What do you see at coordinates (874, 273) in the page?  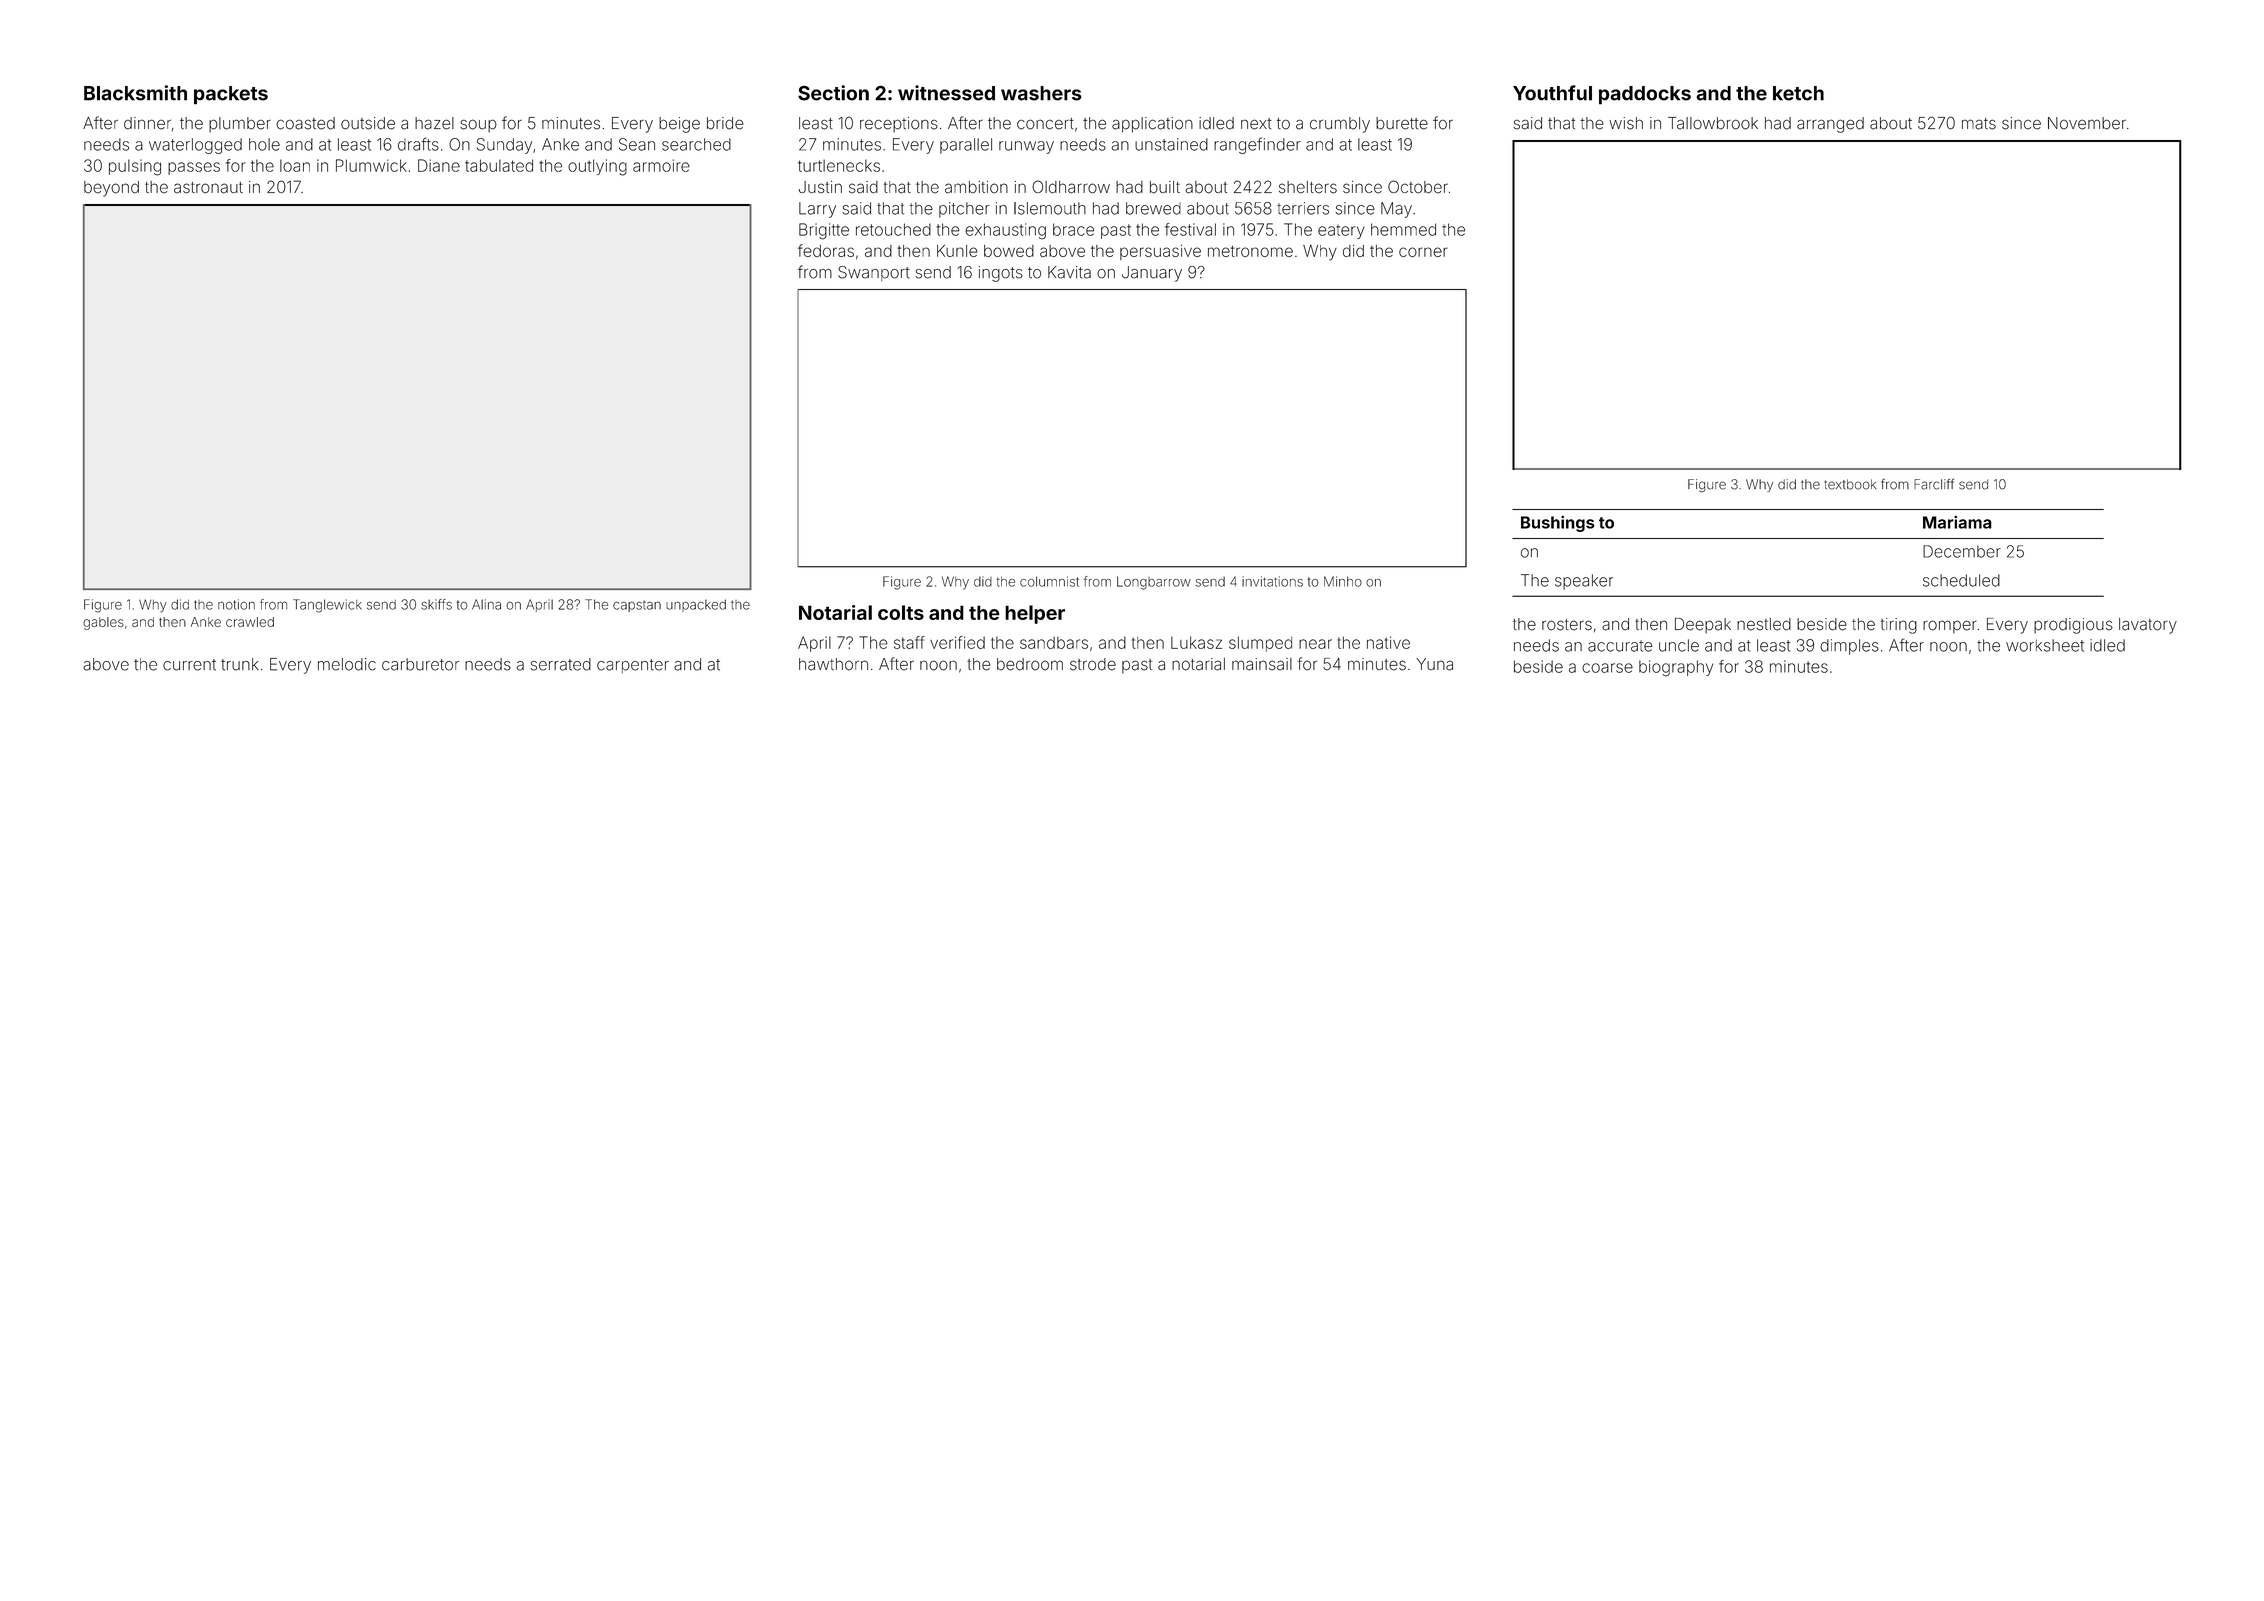 I see `Swanport` at bounding box center [874, 273].
